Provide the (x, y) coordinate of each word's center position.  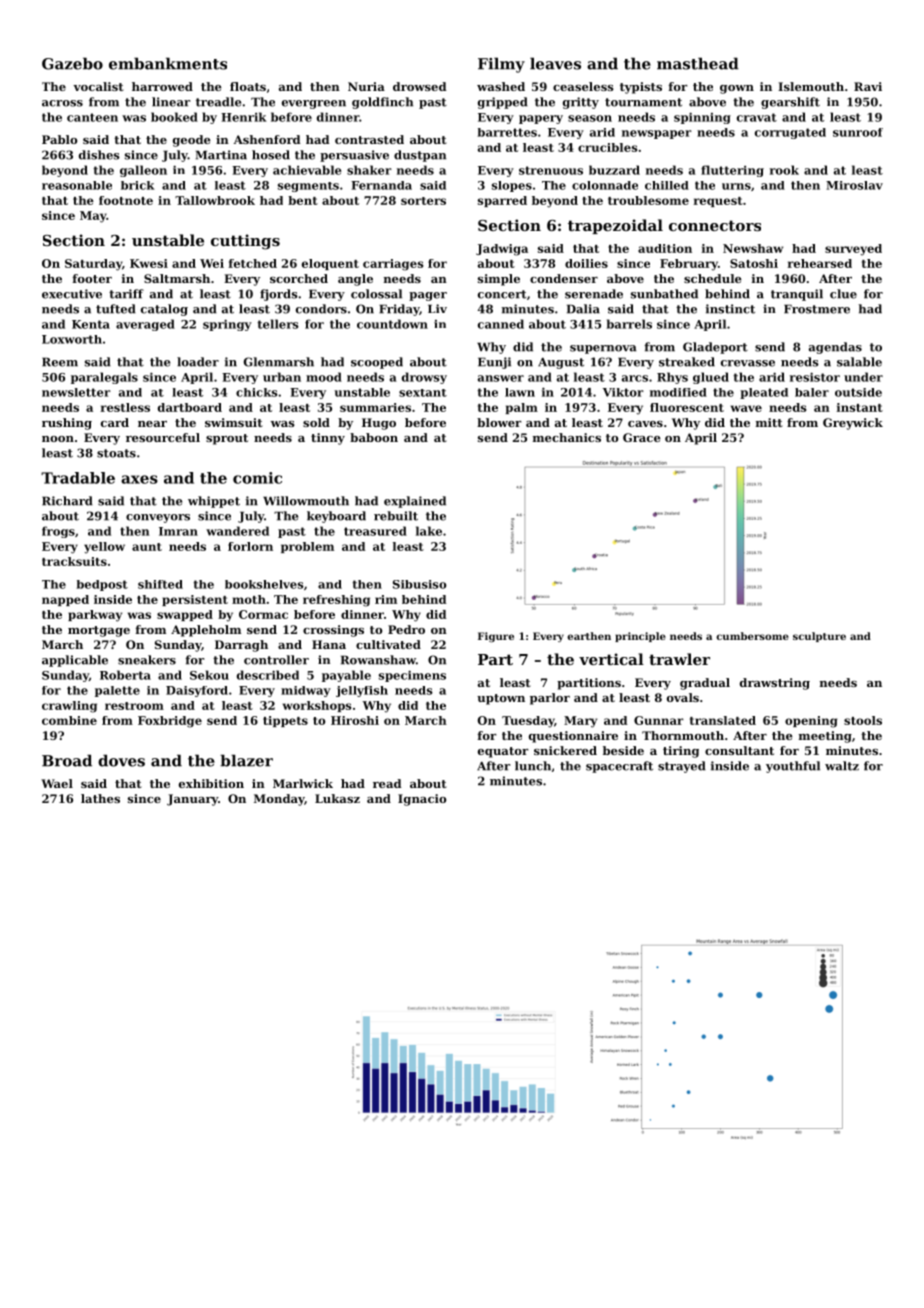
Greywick (853, 424)
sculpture (819, 637)
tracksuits (74, 561)
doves (121, 760)
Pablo (59, 139)
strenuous (551, 170)
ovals (683, 697)
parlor (550, 699)
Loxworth (72, 339)
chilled (667, 185)
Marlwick (303, 783)
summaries (375, 407)
